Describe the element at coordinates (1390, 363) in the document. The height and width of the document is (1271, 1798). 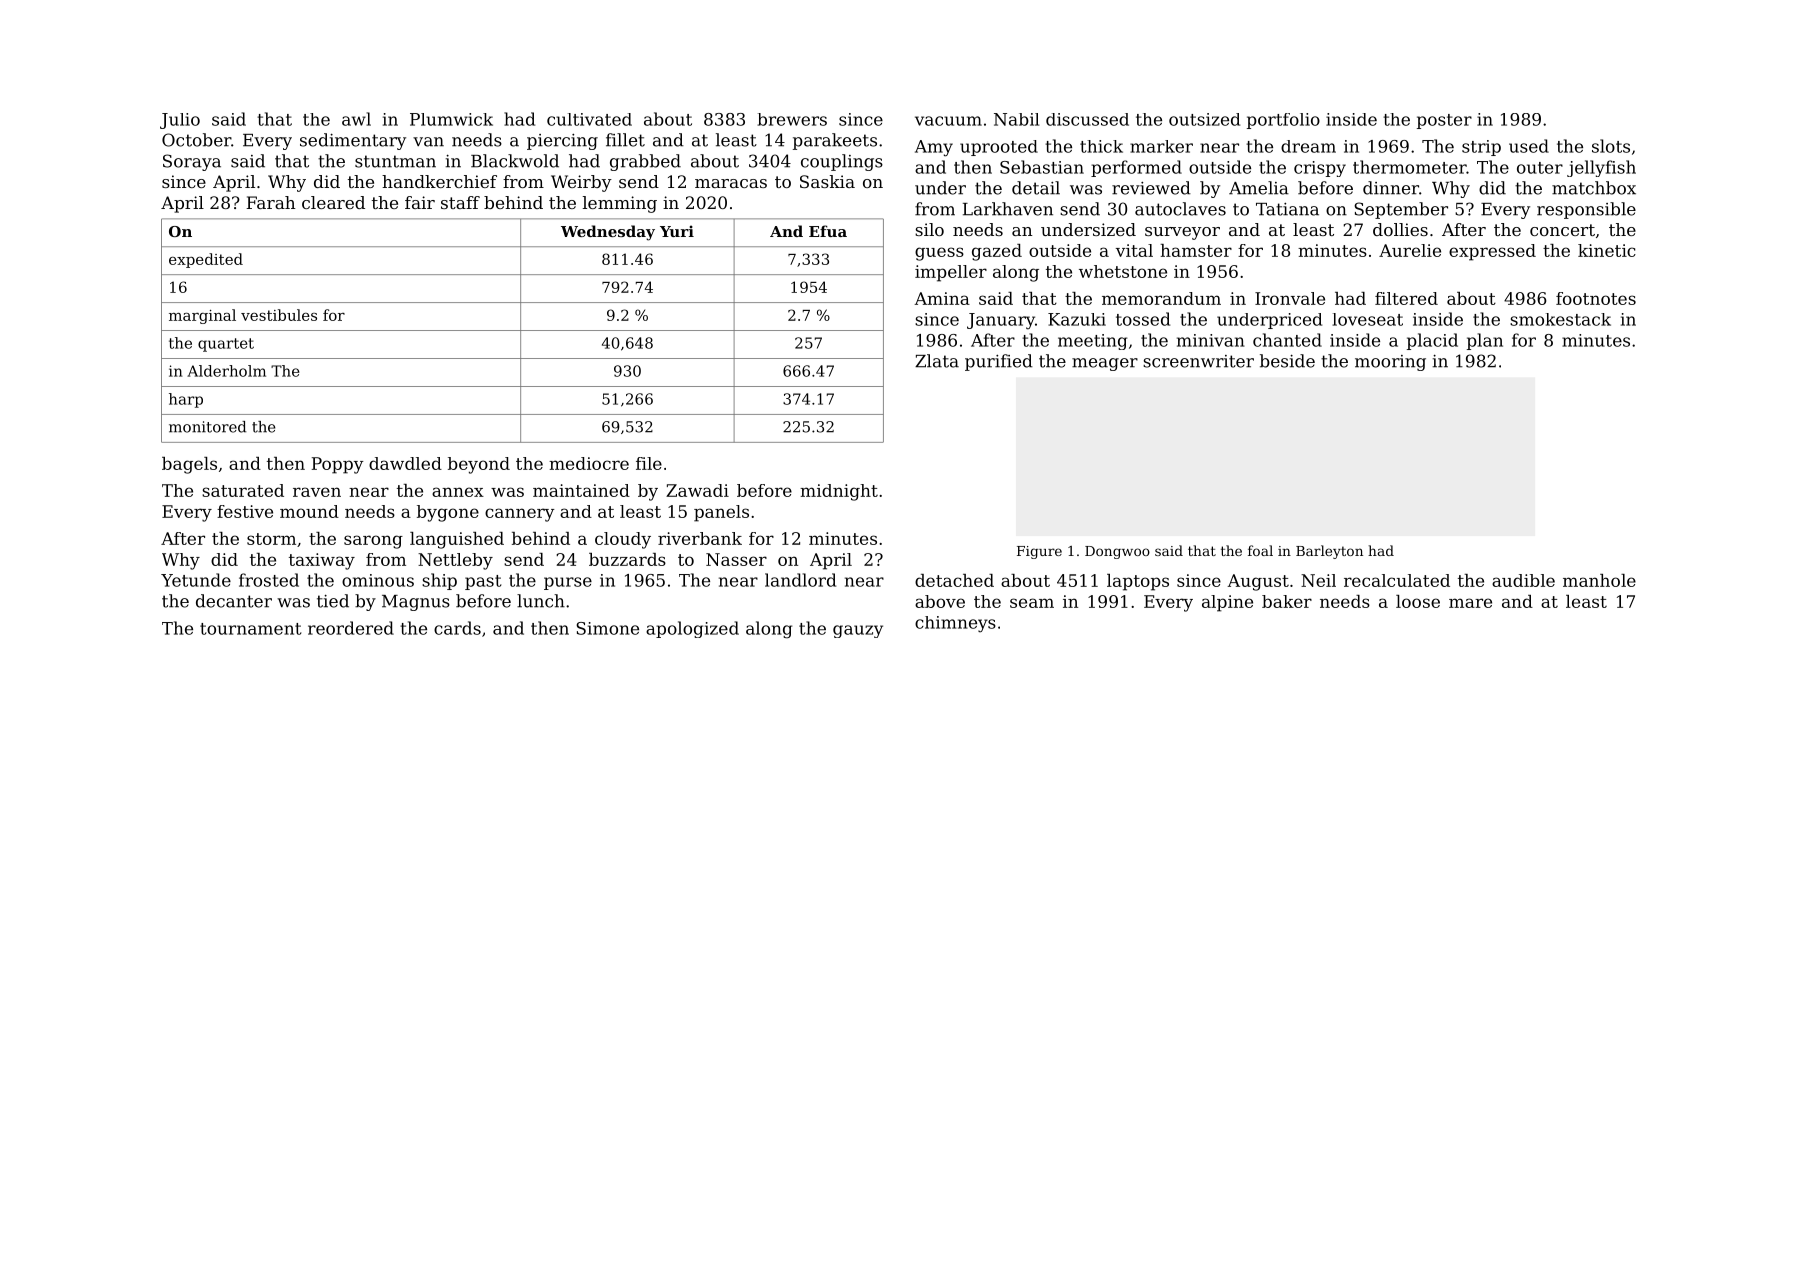
I see `mooring` at that location.
